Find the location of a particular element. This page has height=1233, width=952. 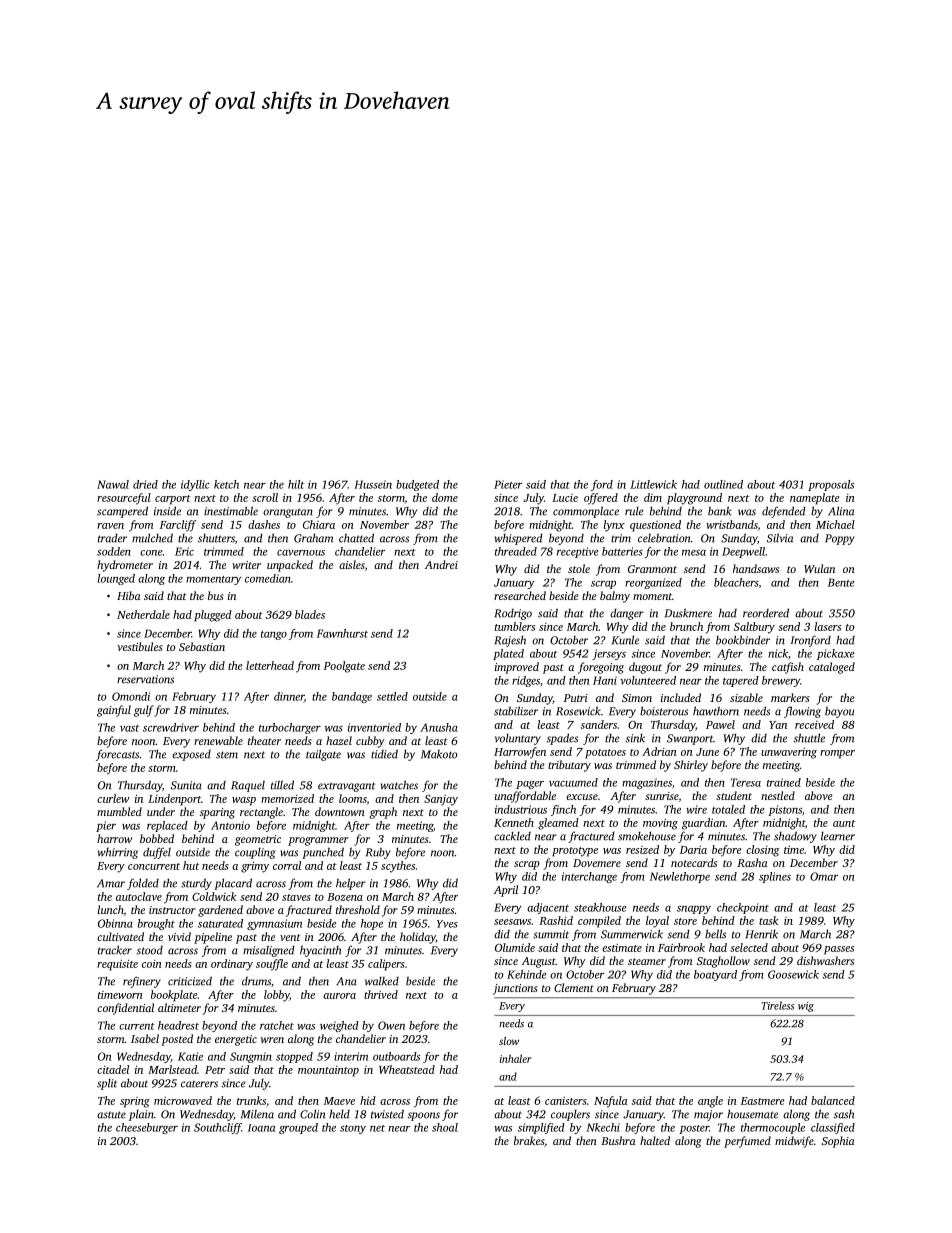

totaled is located at coordinates (728, 809).
